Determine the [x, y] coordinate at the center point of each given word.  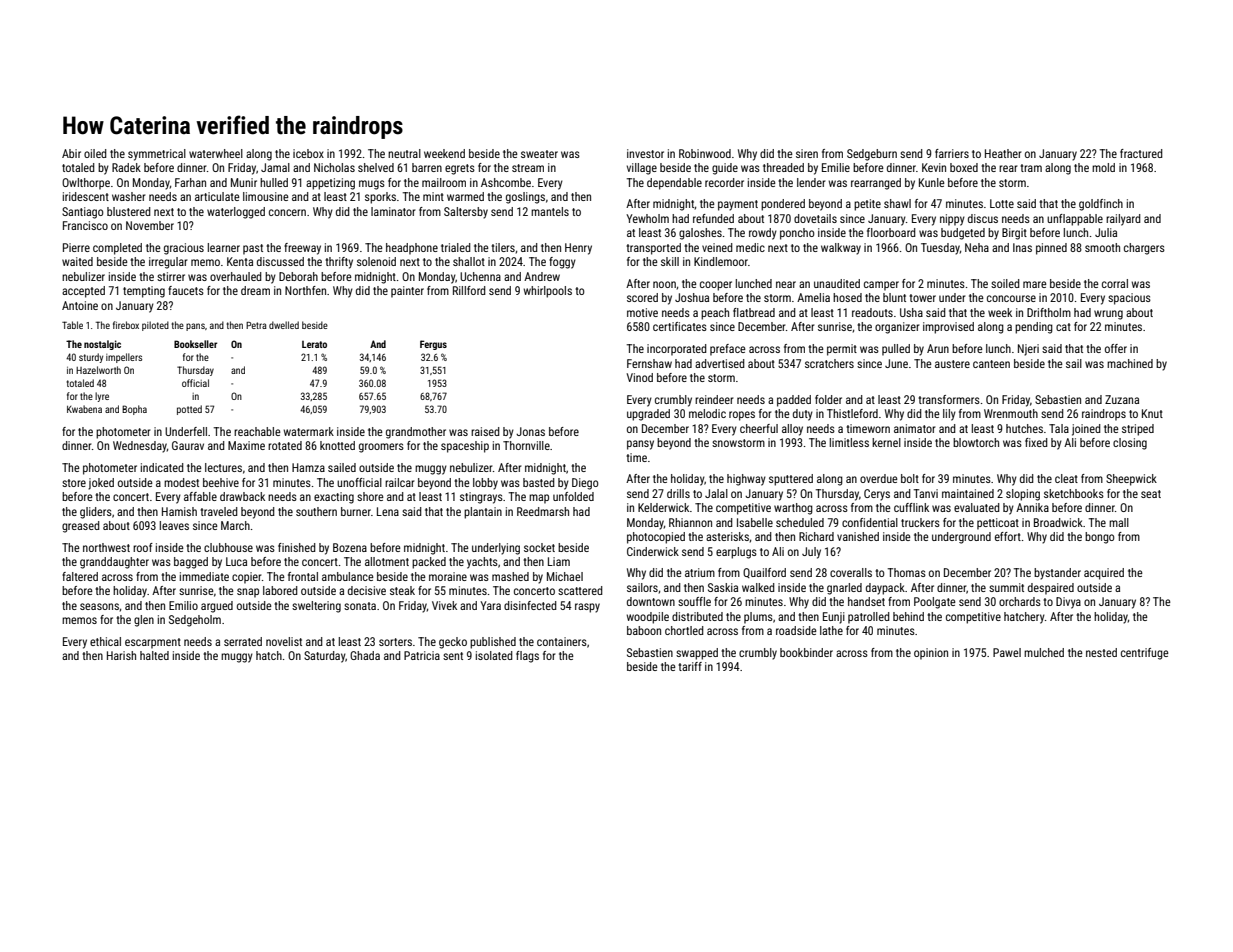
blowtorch [976, 442]
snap [248, 593]
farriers [952, 153]
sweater [539, 154]
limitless [849, 442]
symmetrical [157, 155]
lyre [102, 397]
